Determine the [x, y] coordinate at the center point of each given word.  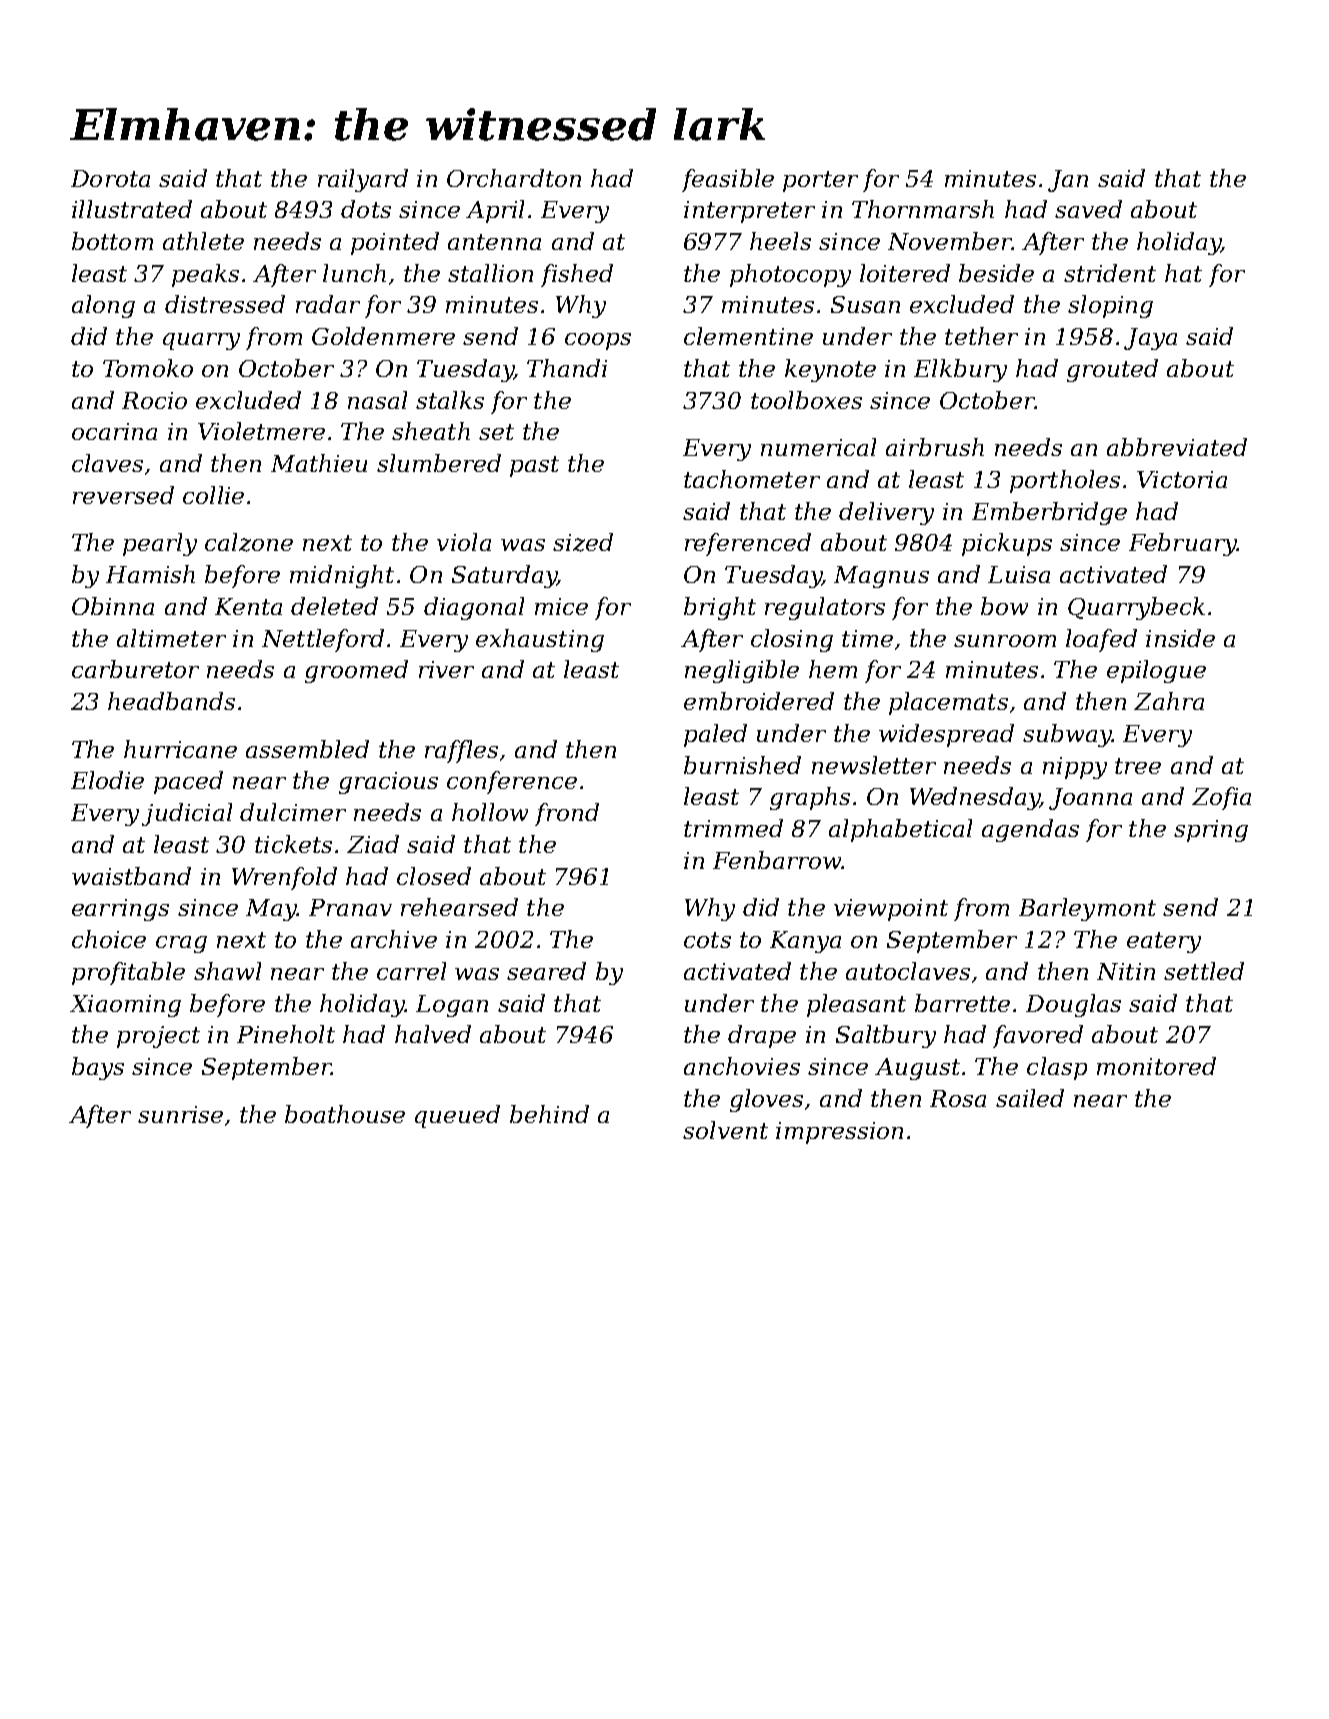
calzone [249, 542]
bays [98, 1068]
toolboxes [806, 400]
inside [1180, 638]
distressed [225, 304]
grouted [1112, 370]
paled [715, 735]
